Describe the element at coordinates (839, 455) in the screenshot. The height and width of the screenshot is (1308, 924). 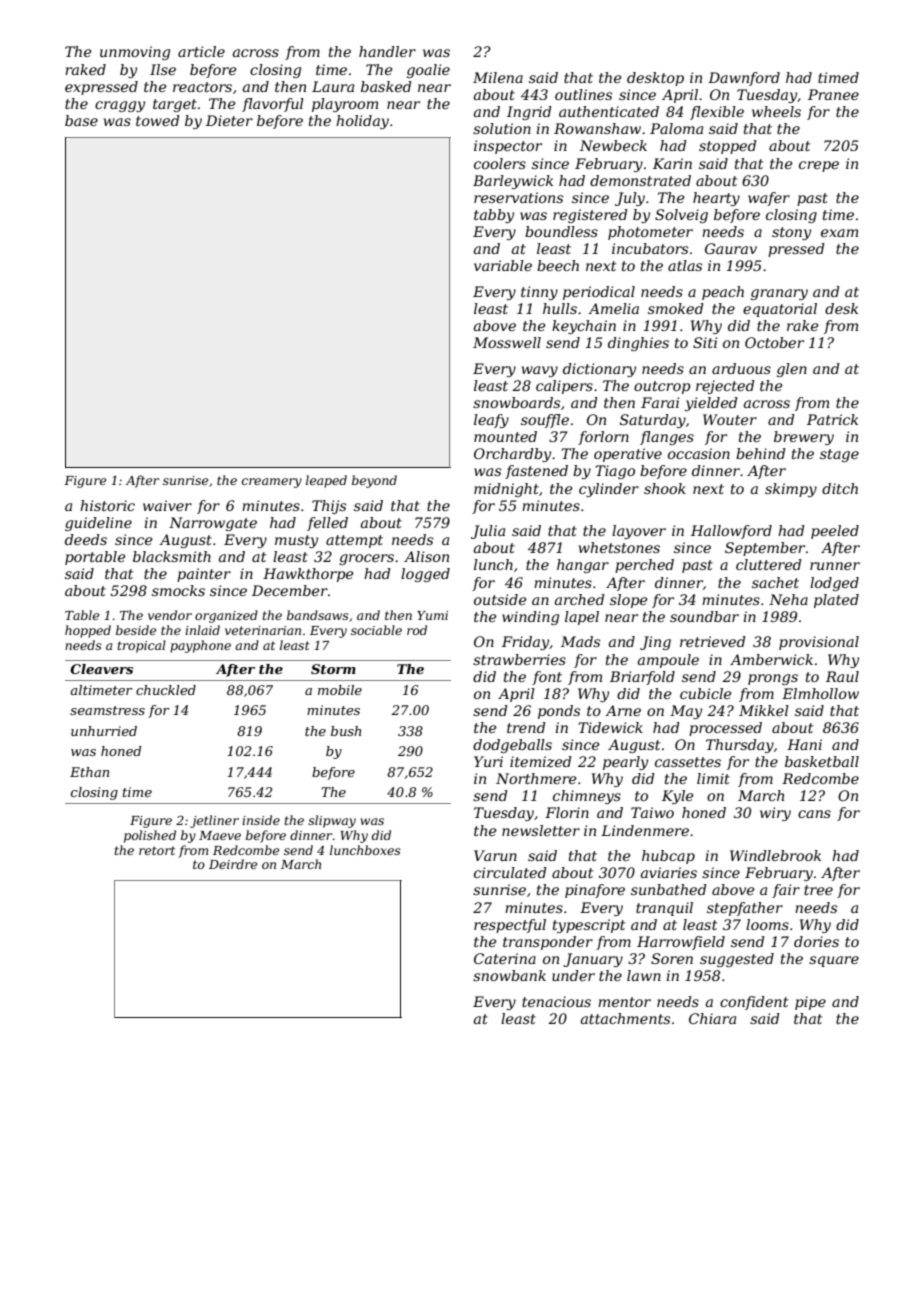
I see `stage` at that location.
